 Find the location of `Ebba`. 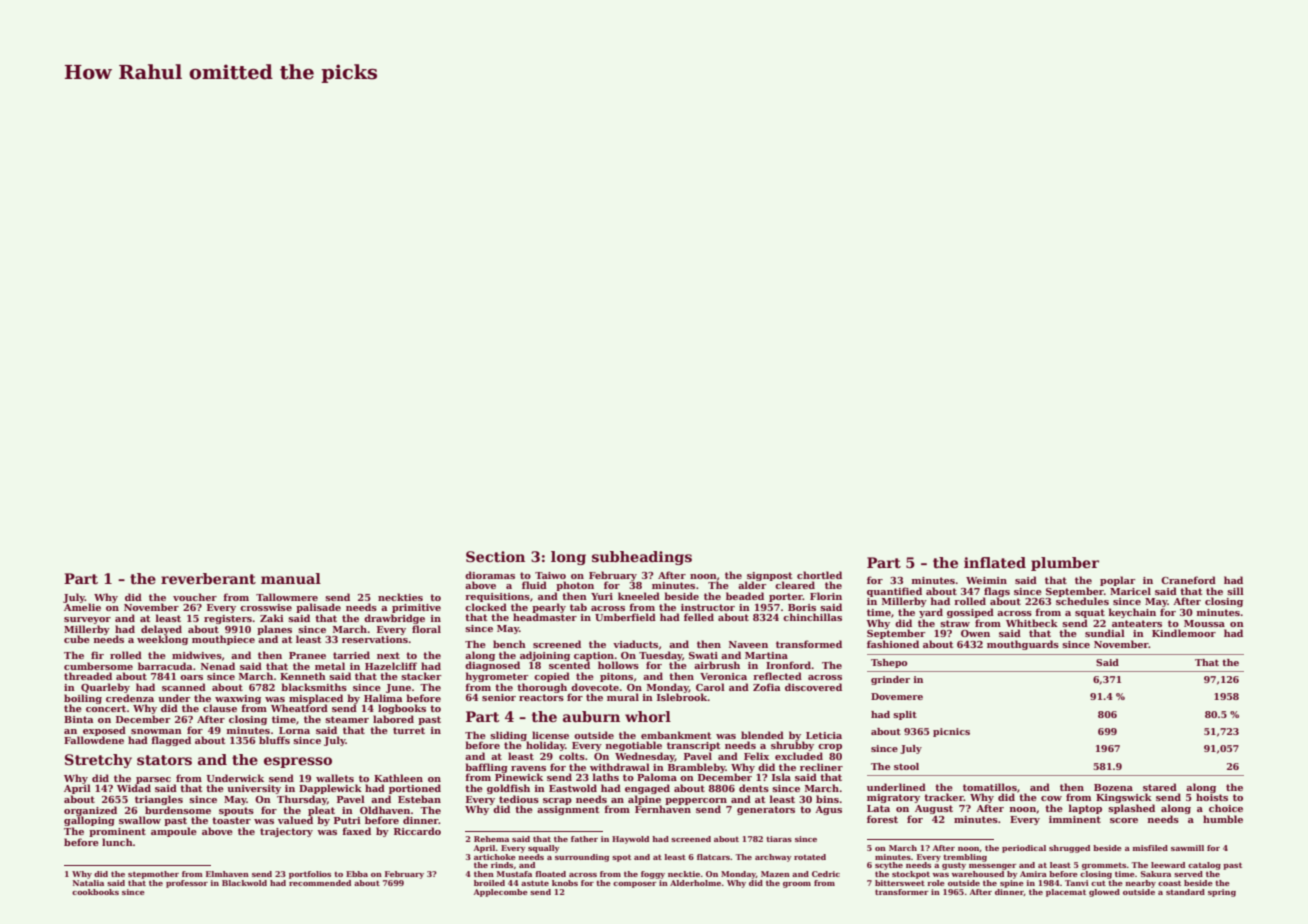

Ebba is located at coordinates (357, 874).
